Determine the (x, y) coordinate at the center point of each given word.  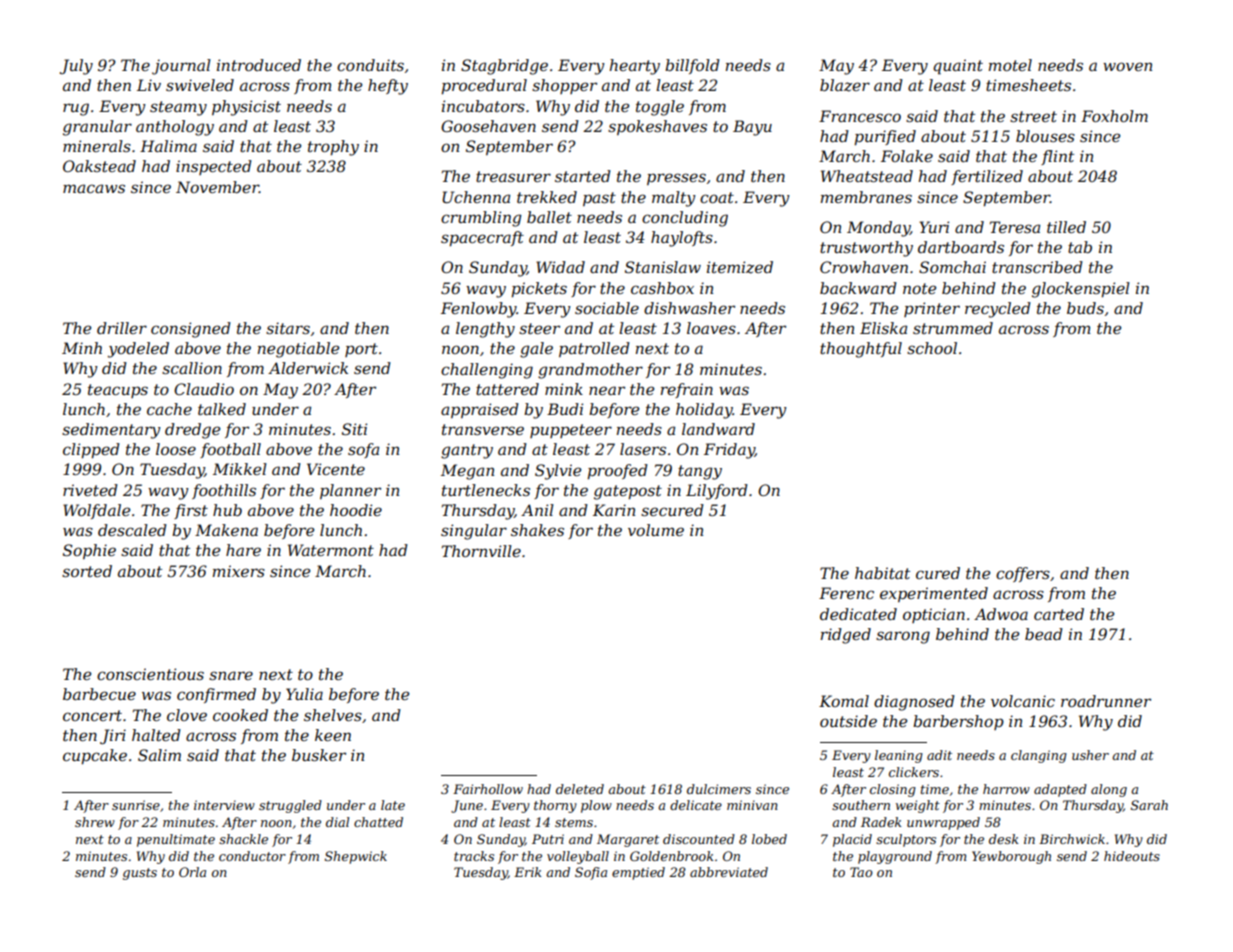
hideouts (1132, 856)
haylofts (682, 239)
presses (676, 179)
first (191, 511)
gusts (140, 874)
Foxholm (1114, 116)
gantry (467, 451)
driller (122, 328)
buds (1085, 308)
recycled (998, 310)
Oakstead (99, 166)
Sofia (591, 873)
